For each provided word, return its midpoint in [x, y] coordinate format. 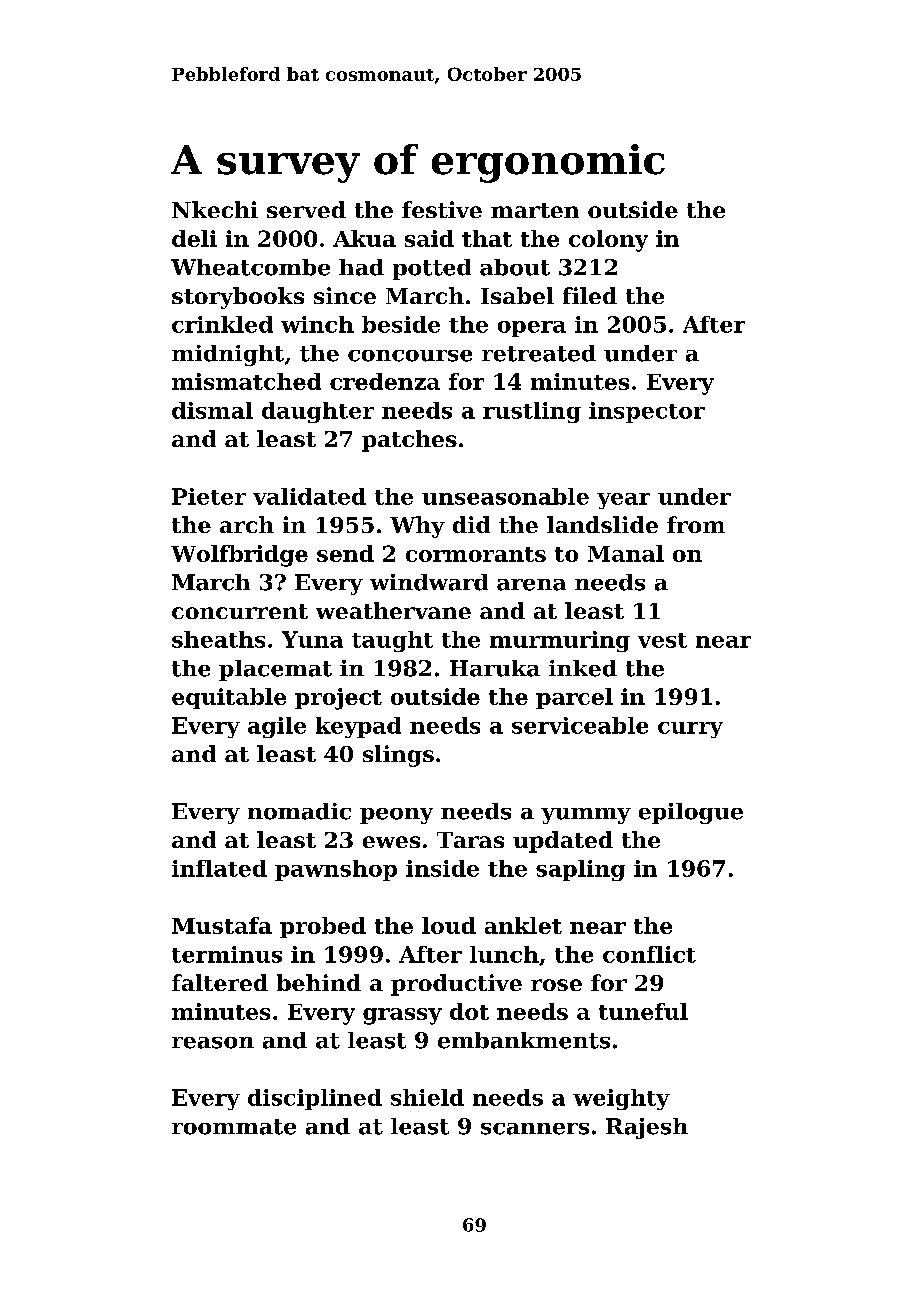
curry [690, 730]
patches [409, 441]
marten [535, 210]
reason [213, 1043]
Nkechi [215, 209]
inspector [647, 412]
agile [277, 727]
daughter [318, 412]
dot [469, 1011]
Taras [470, 840]
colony [608, 241]
